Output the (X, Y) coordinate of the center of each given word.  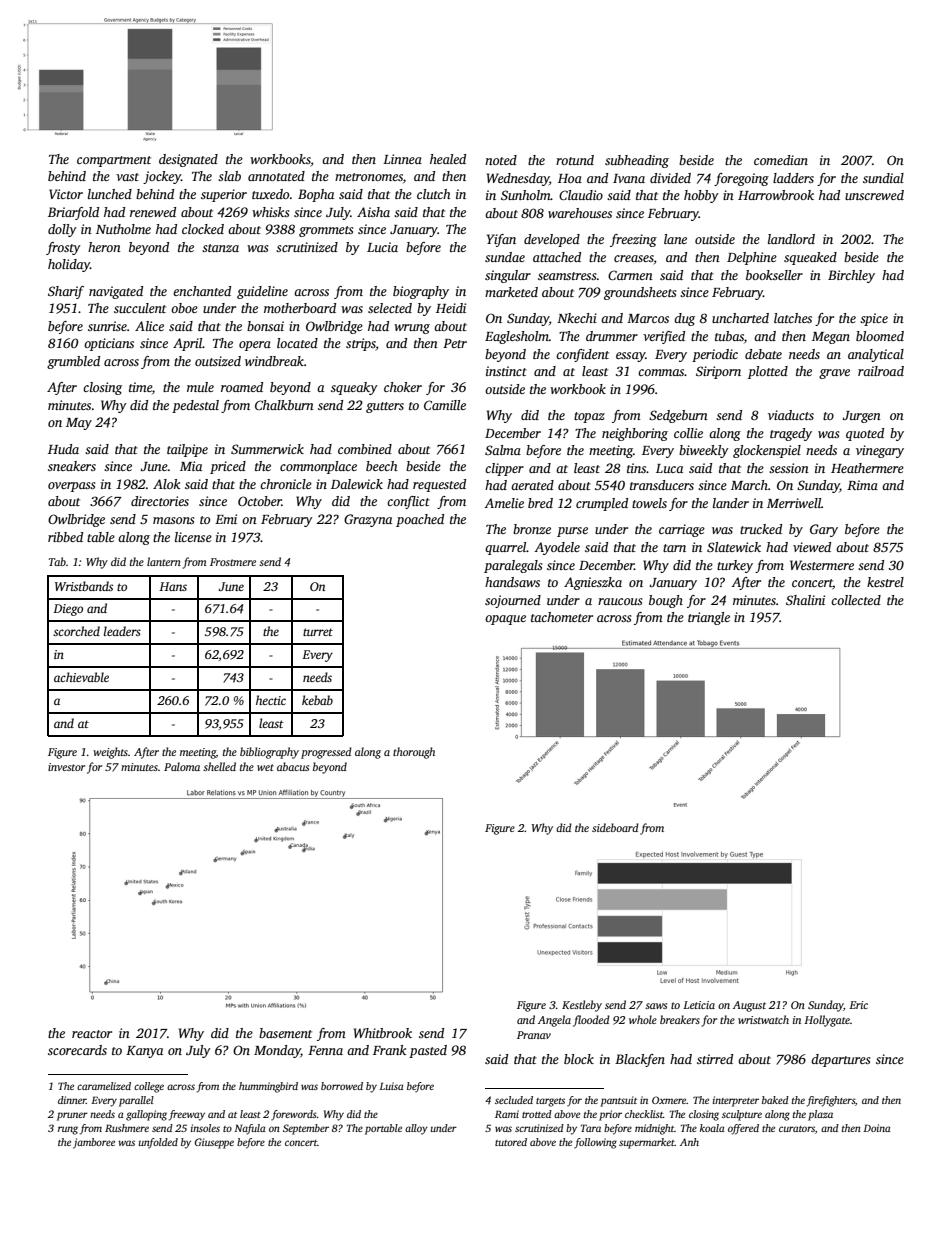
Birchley (851, 276)
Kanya (144, 1052)
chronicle (286, 484)
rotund (575, 160)
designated (188, 160)
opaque (505, 620)
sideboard (615, 827)
